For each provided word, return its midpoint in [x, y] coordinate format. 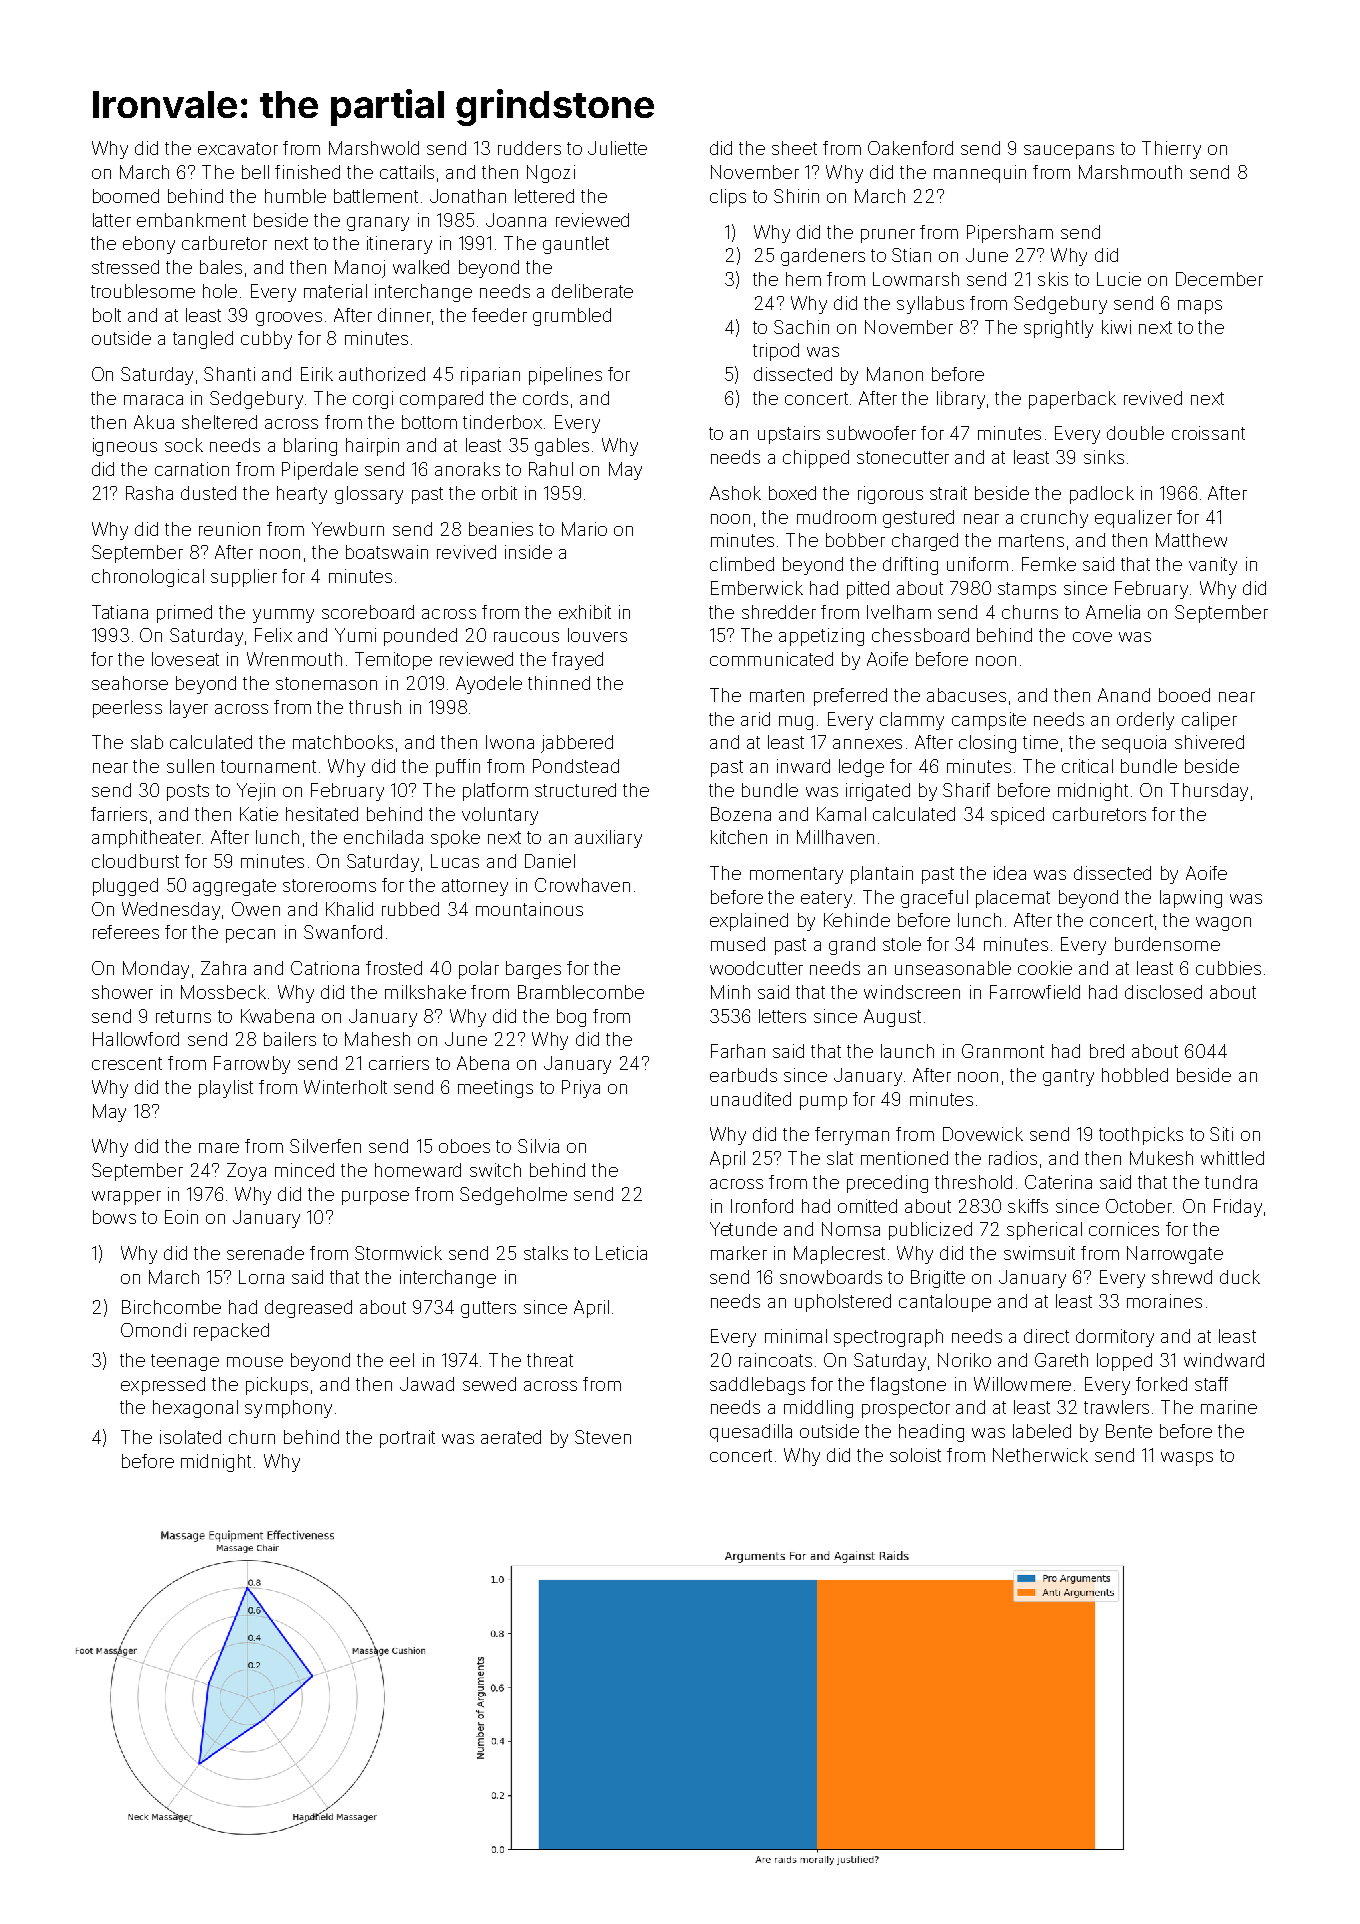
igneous [125, 447]
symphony [288, 1409]
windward [1224, 1360]
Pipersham [1010, 234]
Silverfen [325, 1146]
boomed [126, 196]
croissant [1208, 433]
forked [1161, 1384]
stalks [546, 1253]
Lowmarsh [916, 279]
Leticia [621, 1253]
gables [562, 447]
